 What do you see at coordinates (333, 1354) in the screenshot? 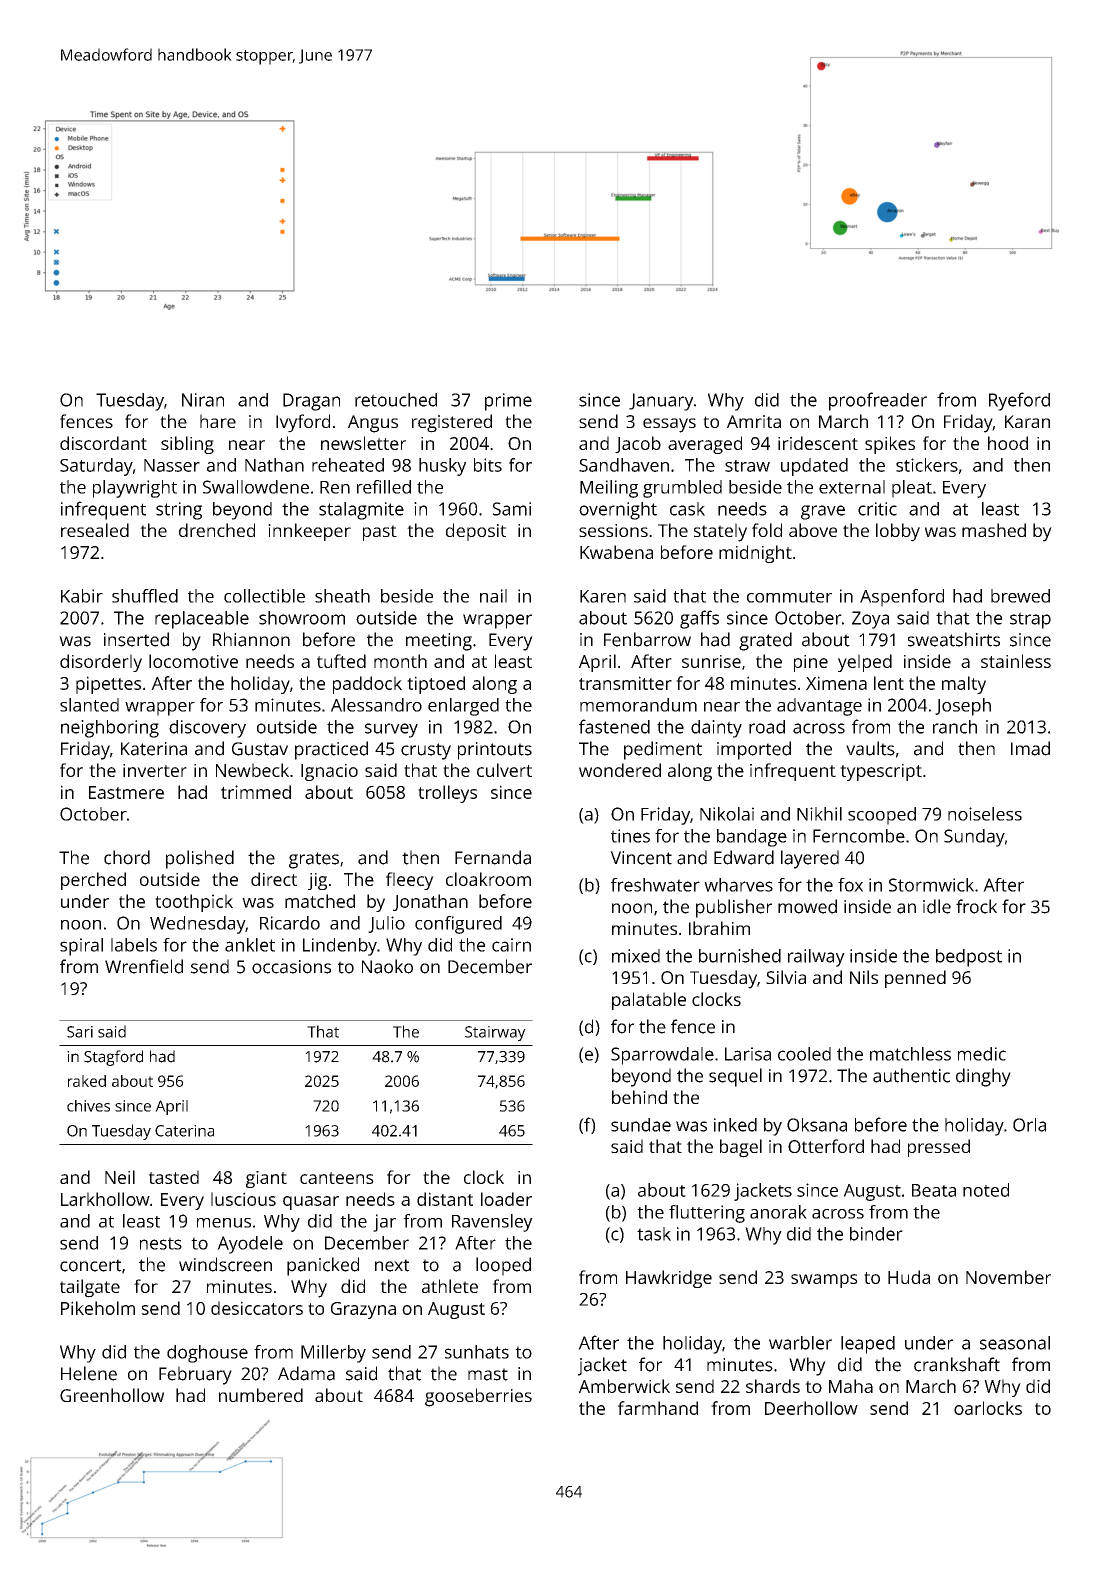
I see `Millerby` at bounding box center [333, 1354].
